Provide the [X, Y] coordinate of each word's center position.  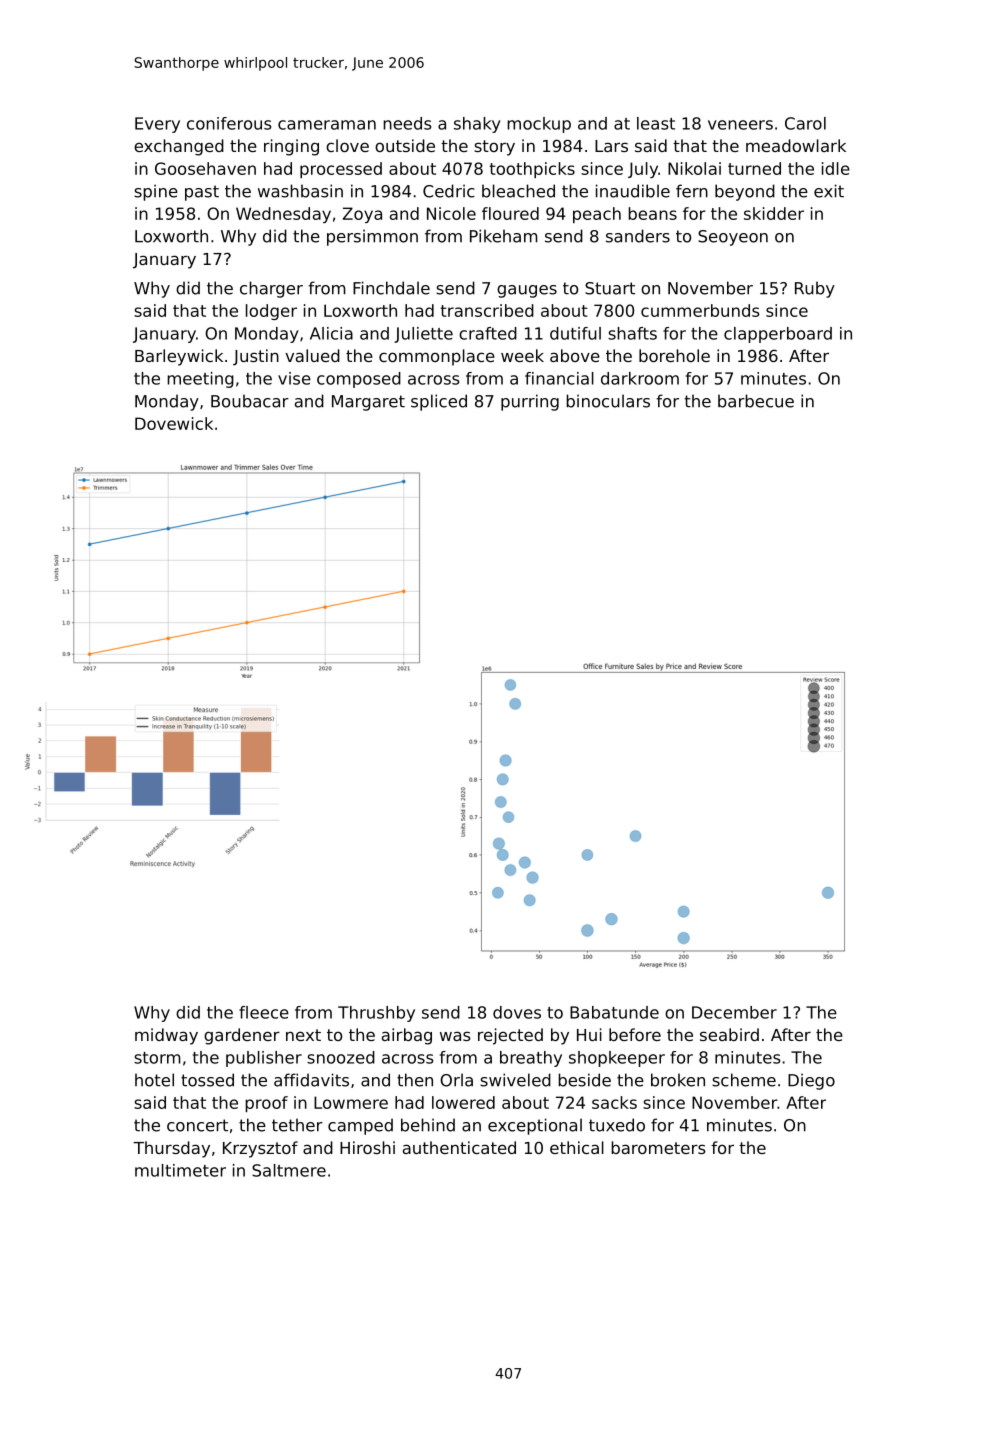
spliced [439, 402]
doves [517, 1012]
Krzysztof [260, 1149]
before [635, 1034]
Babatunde [614, 1012]
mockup [539, 125]
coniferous [229, 123]
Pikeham [504, 236]
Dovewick [174, 423]
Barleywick [179, 357]
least [656, 123]
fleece [264, 1012]
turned [754, 168]
